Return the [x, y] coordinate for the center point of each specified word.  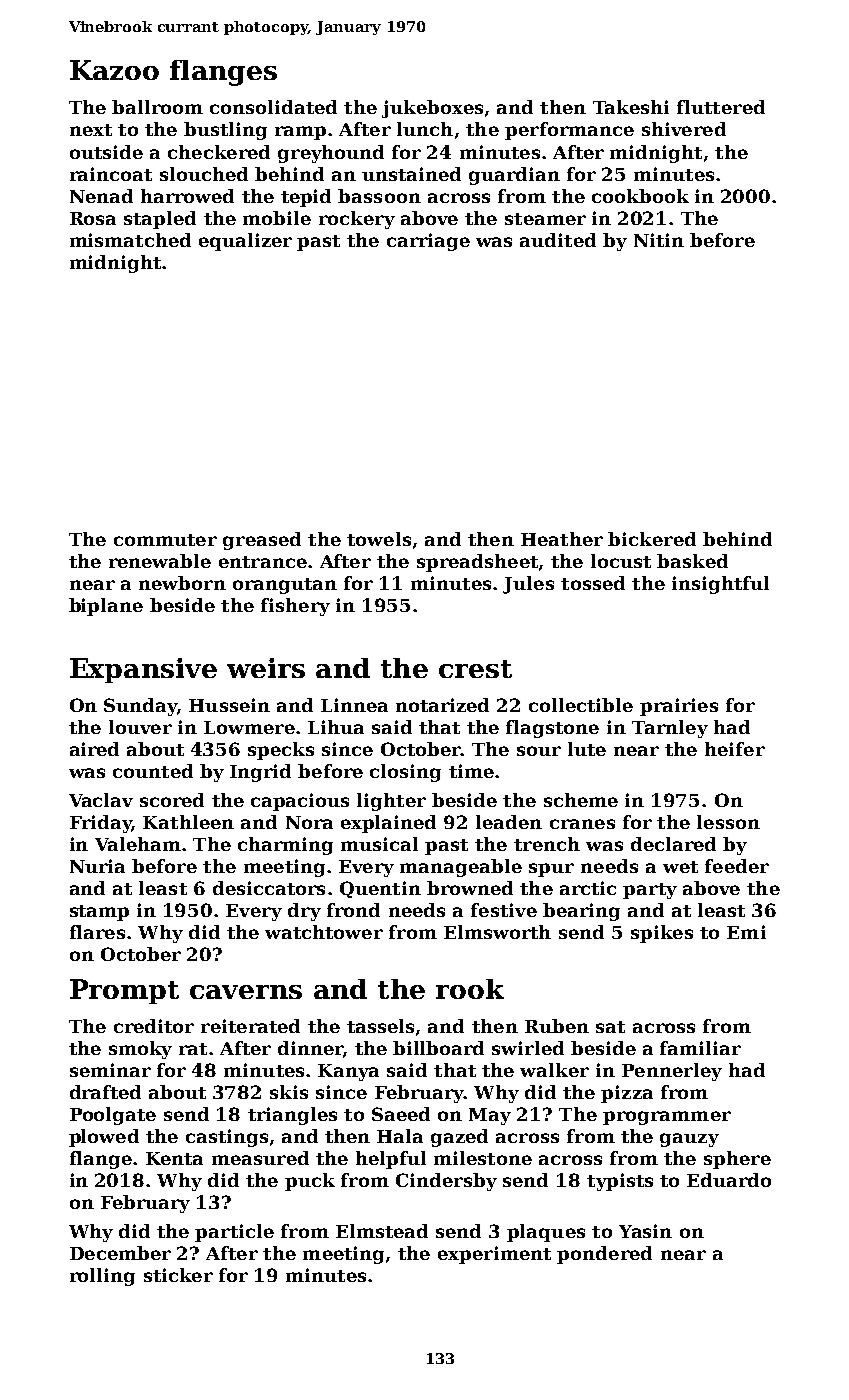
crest [475, 669]
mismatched [130, 240]
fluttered [721, 107]
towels [379, 539]
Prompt [124, 991]
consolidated [273, 107]
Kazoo [114, 70]
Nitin [659, 240]
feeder [737, 866]
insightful [720, 585]
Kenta [174, 1158]
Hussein [229, 705]
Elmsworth [497, 932]
